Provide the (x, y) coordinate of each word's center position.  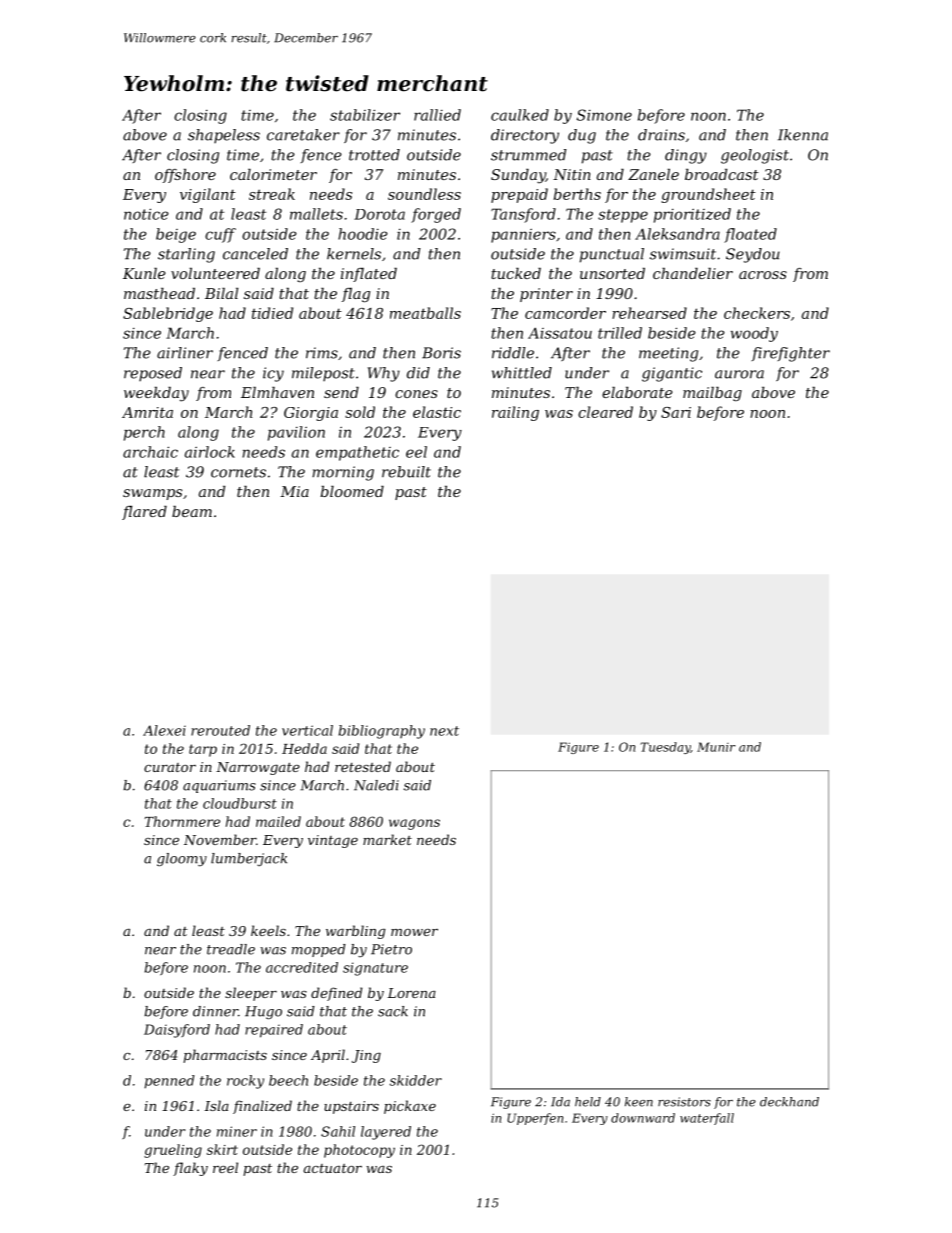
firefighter (790, 354)
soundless (424, 194)
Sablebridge (168, 314)
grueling (173, 1151)
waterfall (707, 1119)
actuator (333, 1168)
